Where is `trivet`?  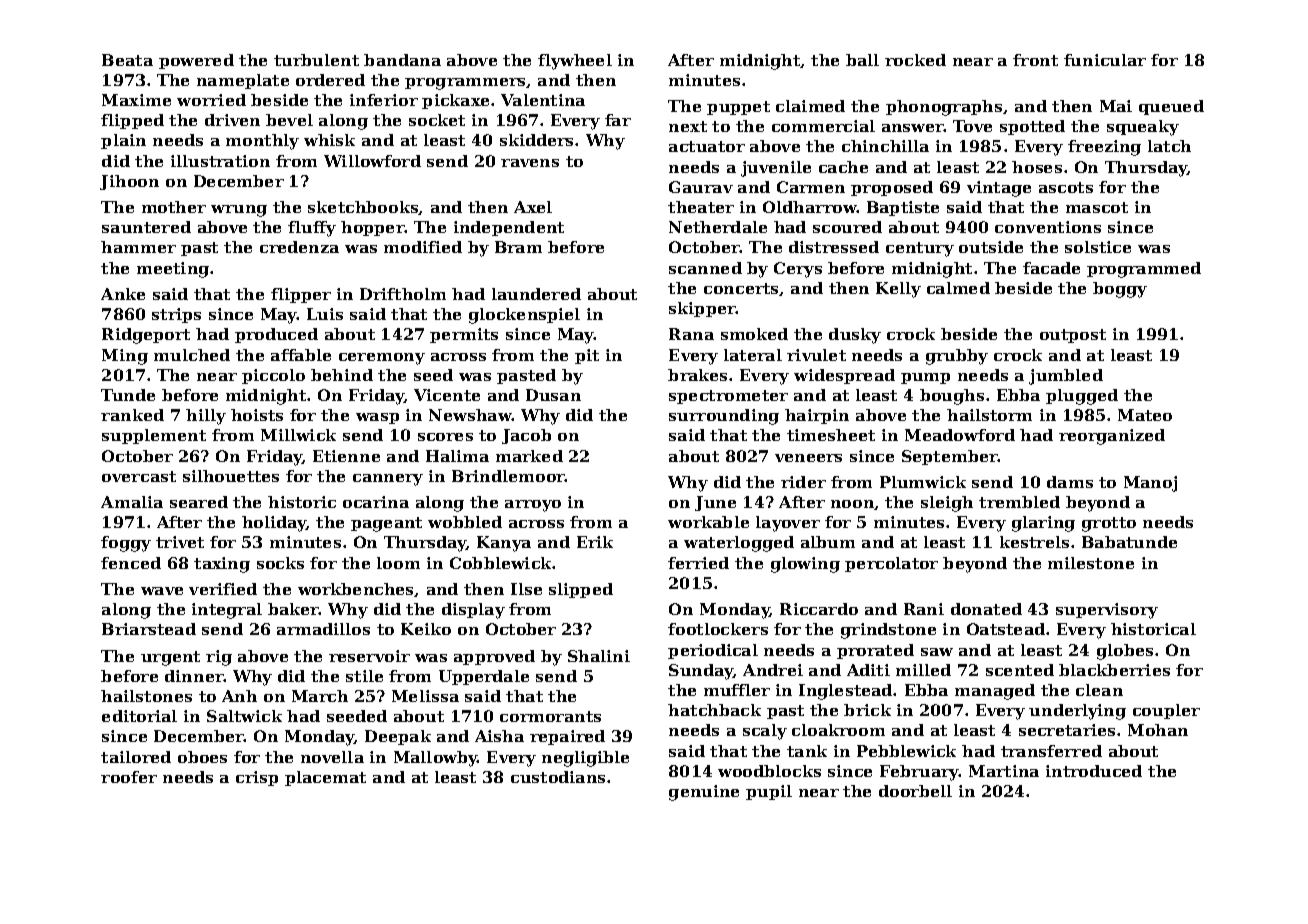
trivet is located at coordinates (180, 542).
